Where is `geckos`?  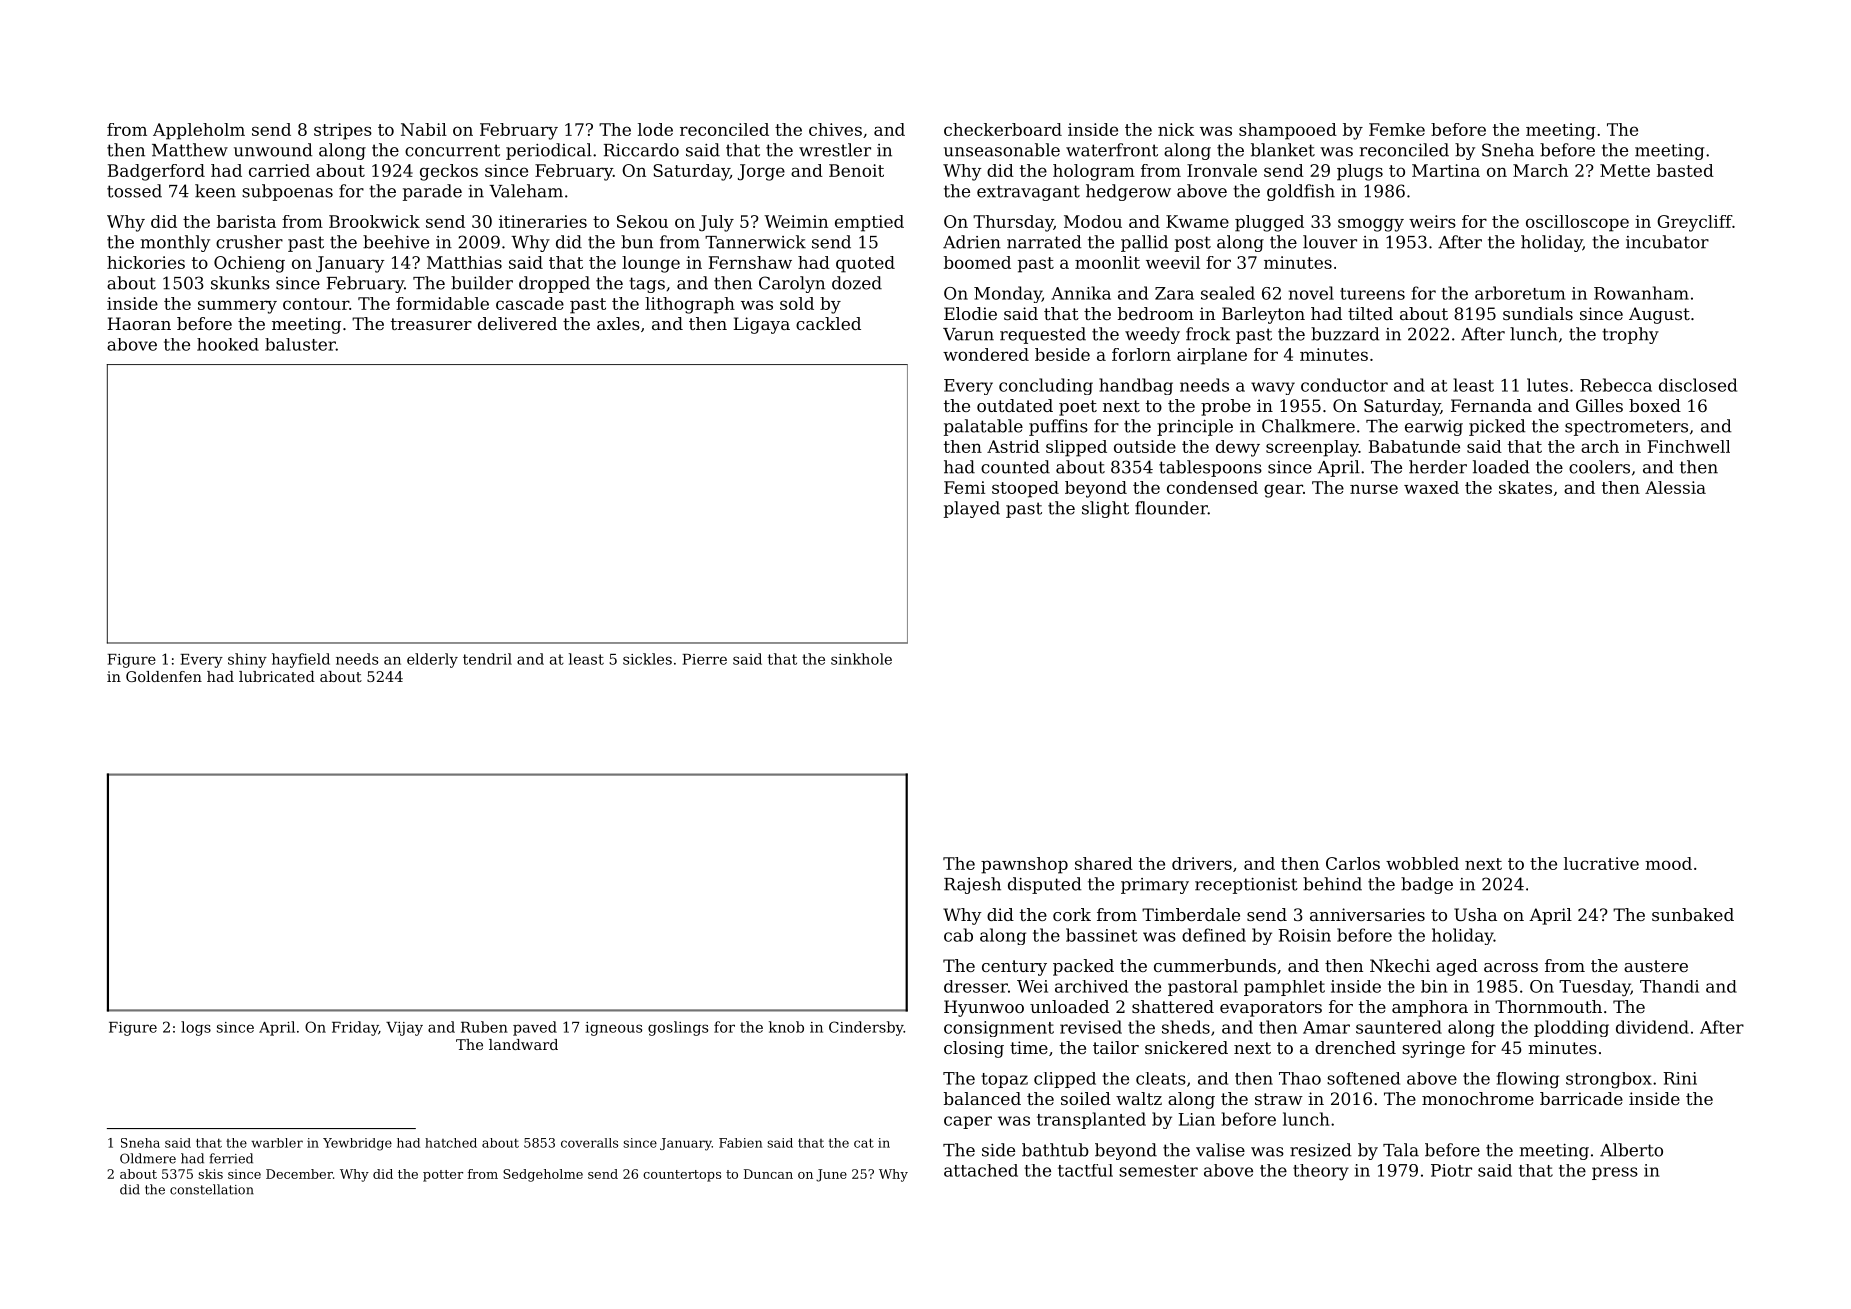 geckos is located at coordinates (449, 172).
